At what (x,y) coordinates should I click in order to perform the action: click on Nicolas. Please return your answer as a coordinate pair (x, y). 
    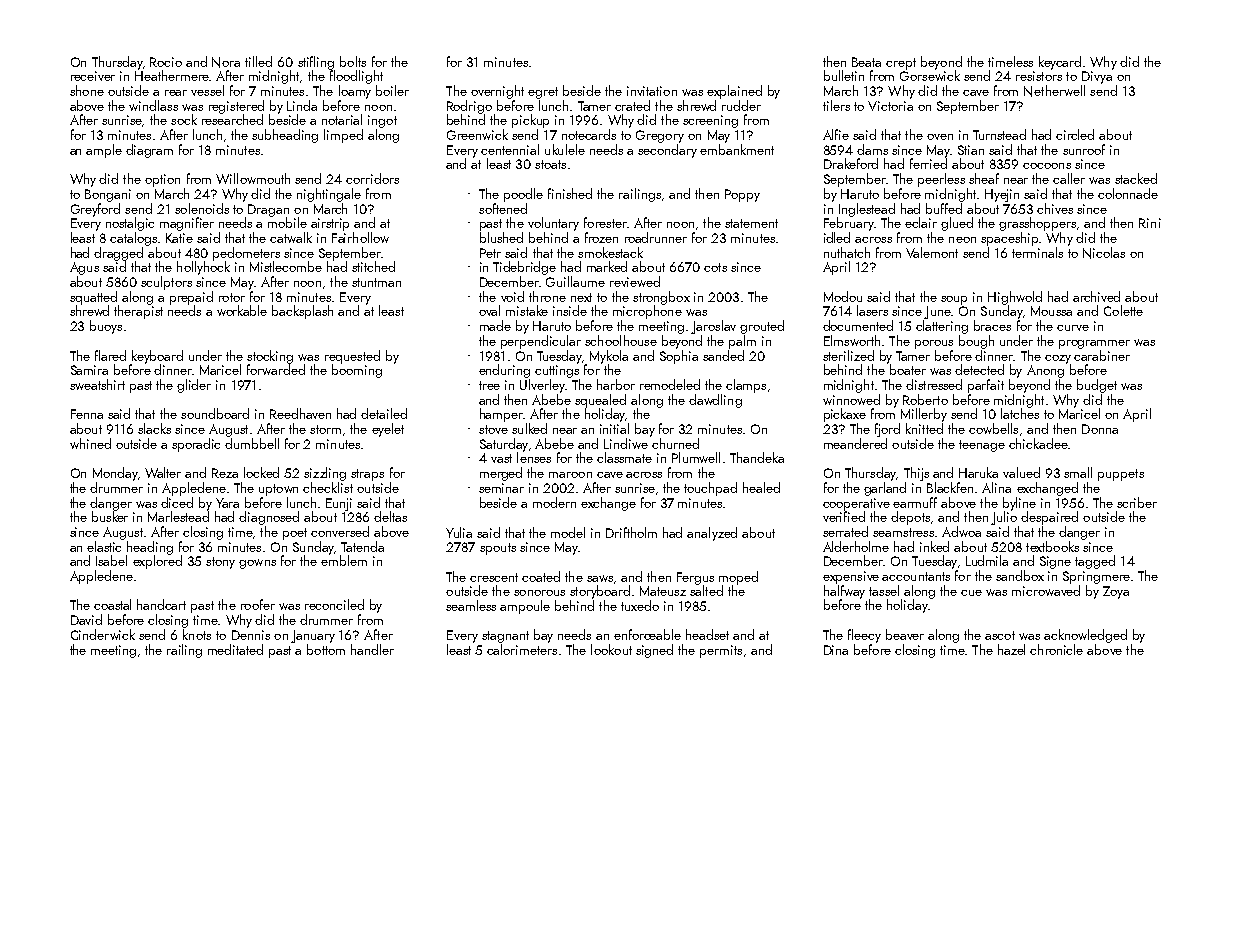
    Looking at the image, I should click on (1104, 253).
